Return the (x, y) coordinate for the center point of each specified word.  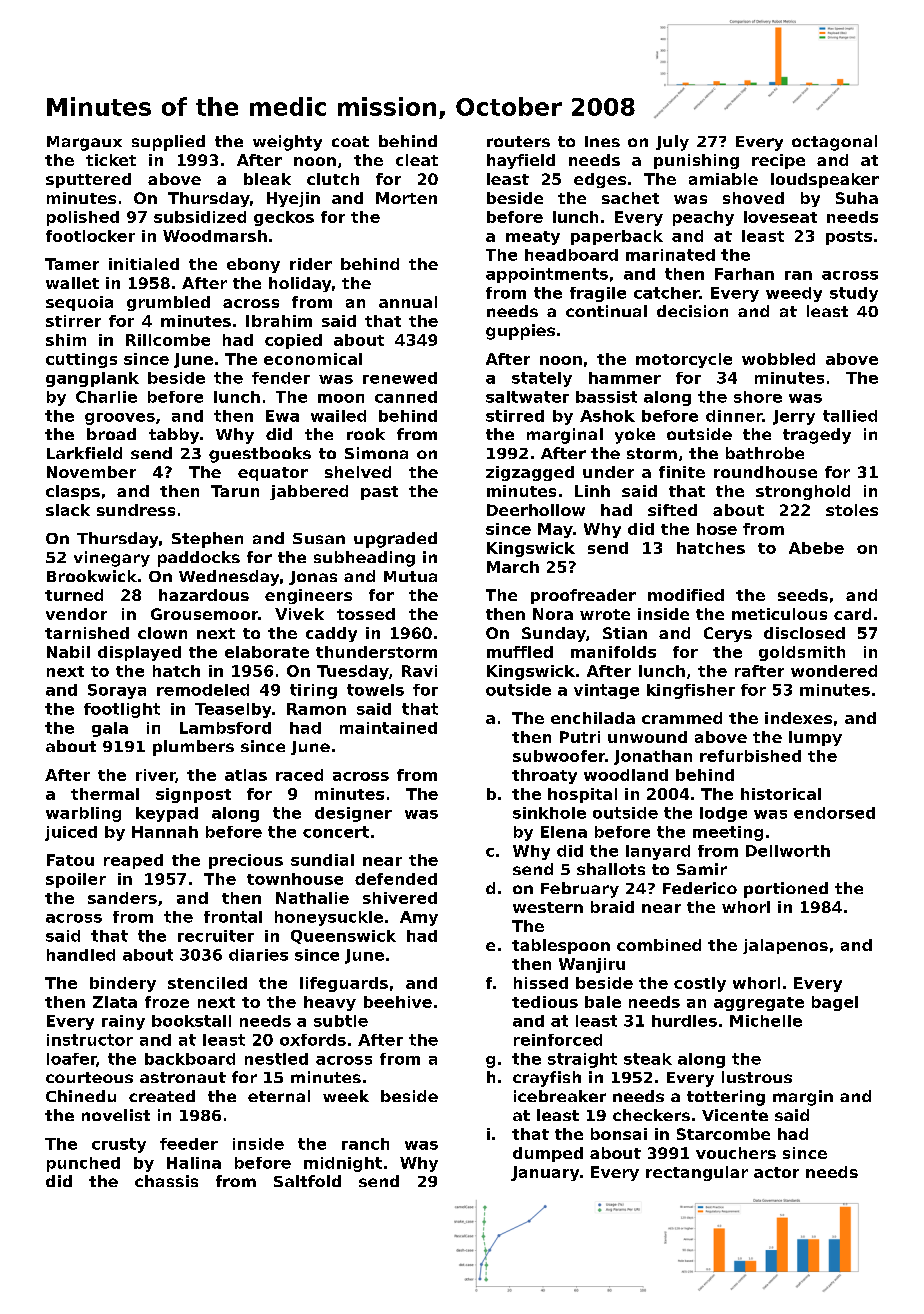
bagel (835, 1003)
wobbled (778, 359)
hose (717, 529)
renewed (400, 378)
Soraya (117, 691)
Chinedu (81, 1096)
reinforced (558, 1040)
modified (686, 595)
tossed (366, 614)
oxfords (313, 1040)
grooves (120, 419)
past (379, 493)
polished (83, 218)
